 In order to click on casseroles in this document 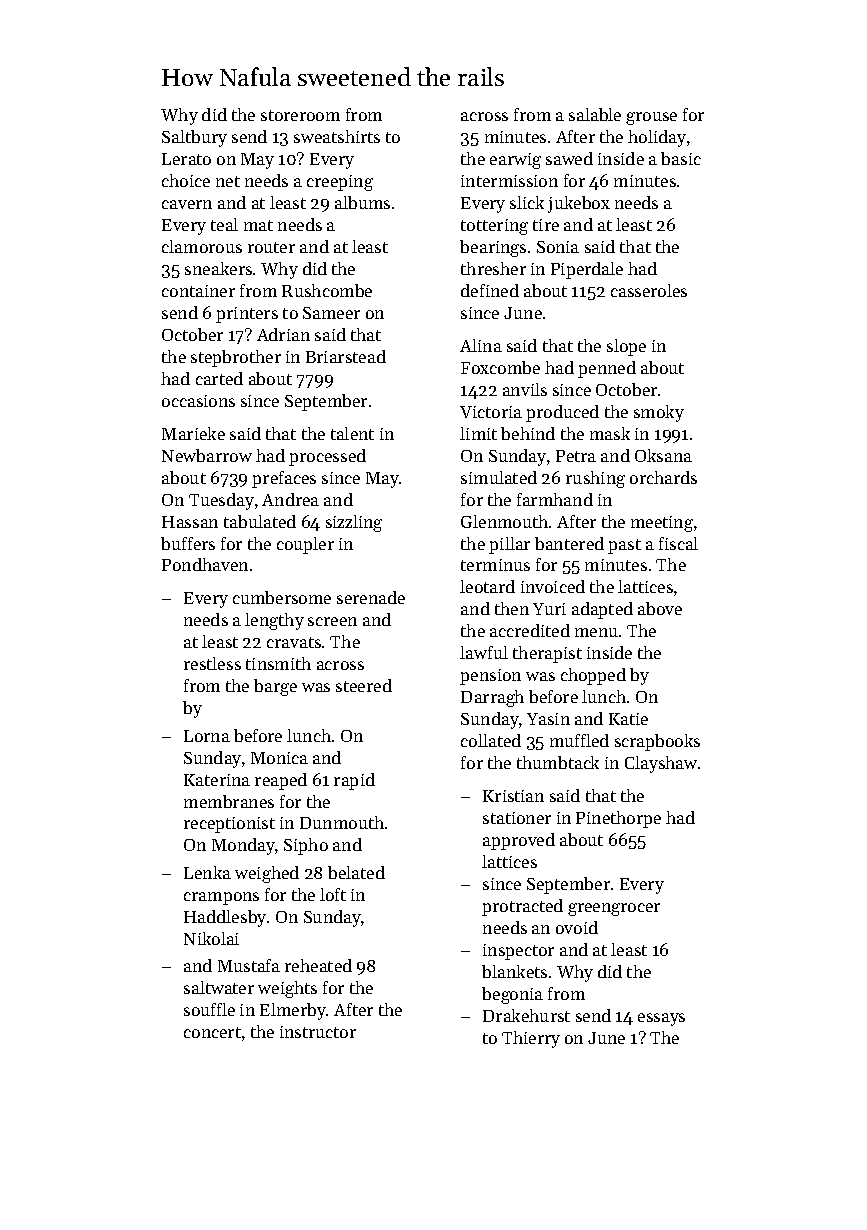, I will do `click(649, 290)`.
